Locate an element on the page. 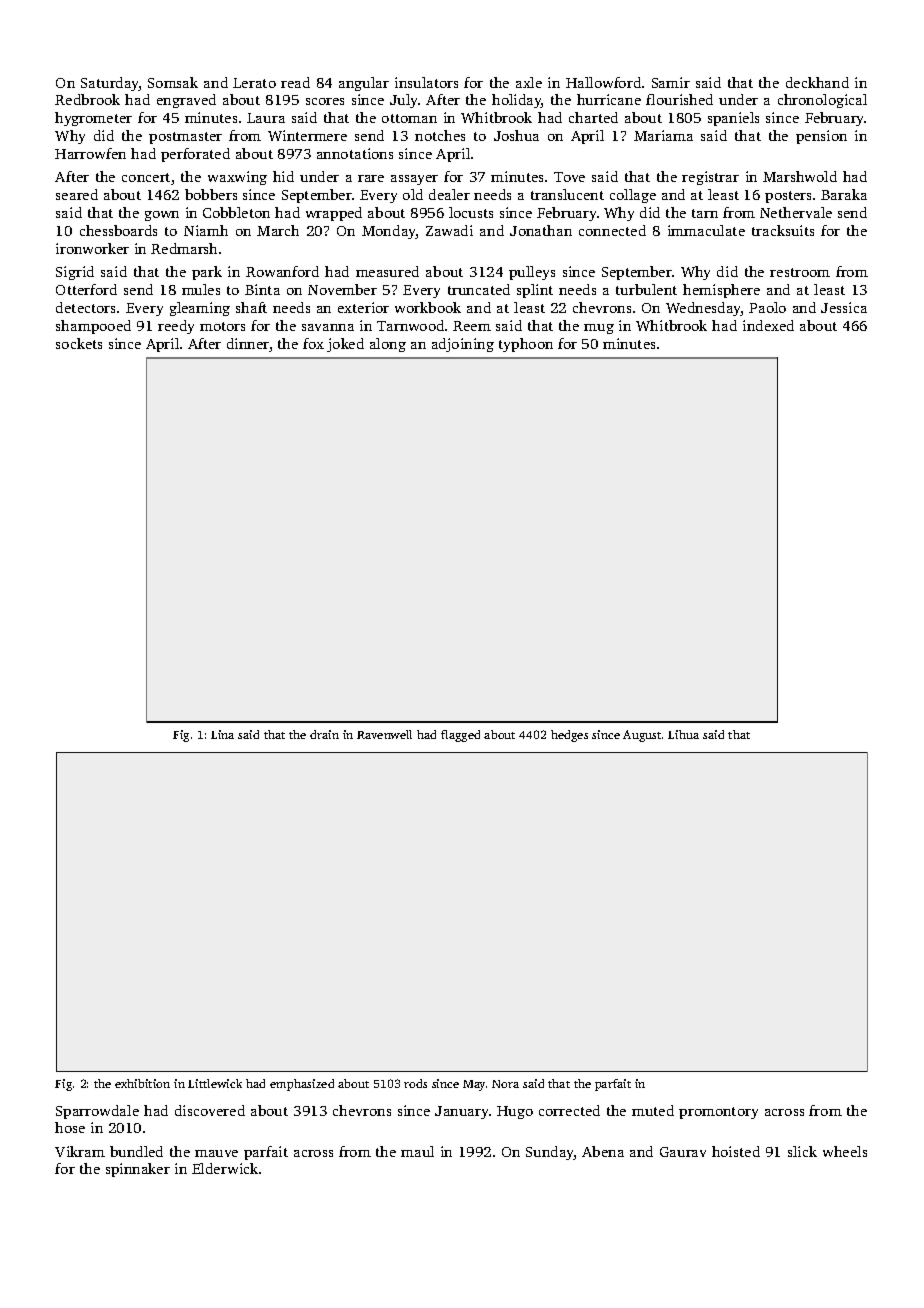  posters is located at coordinates (788, 197).
